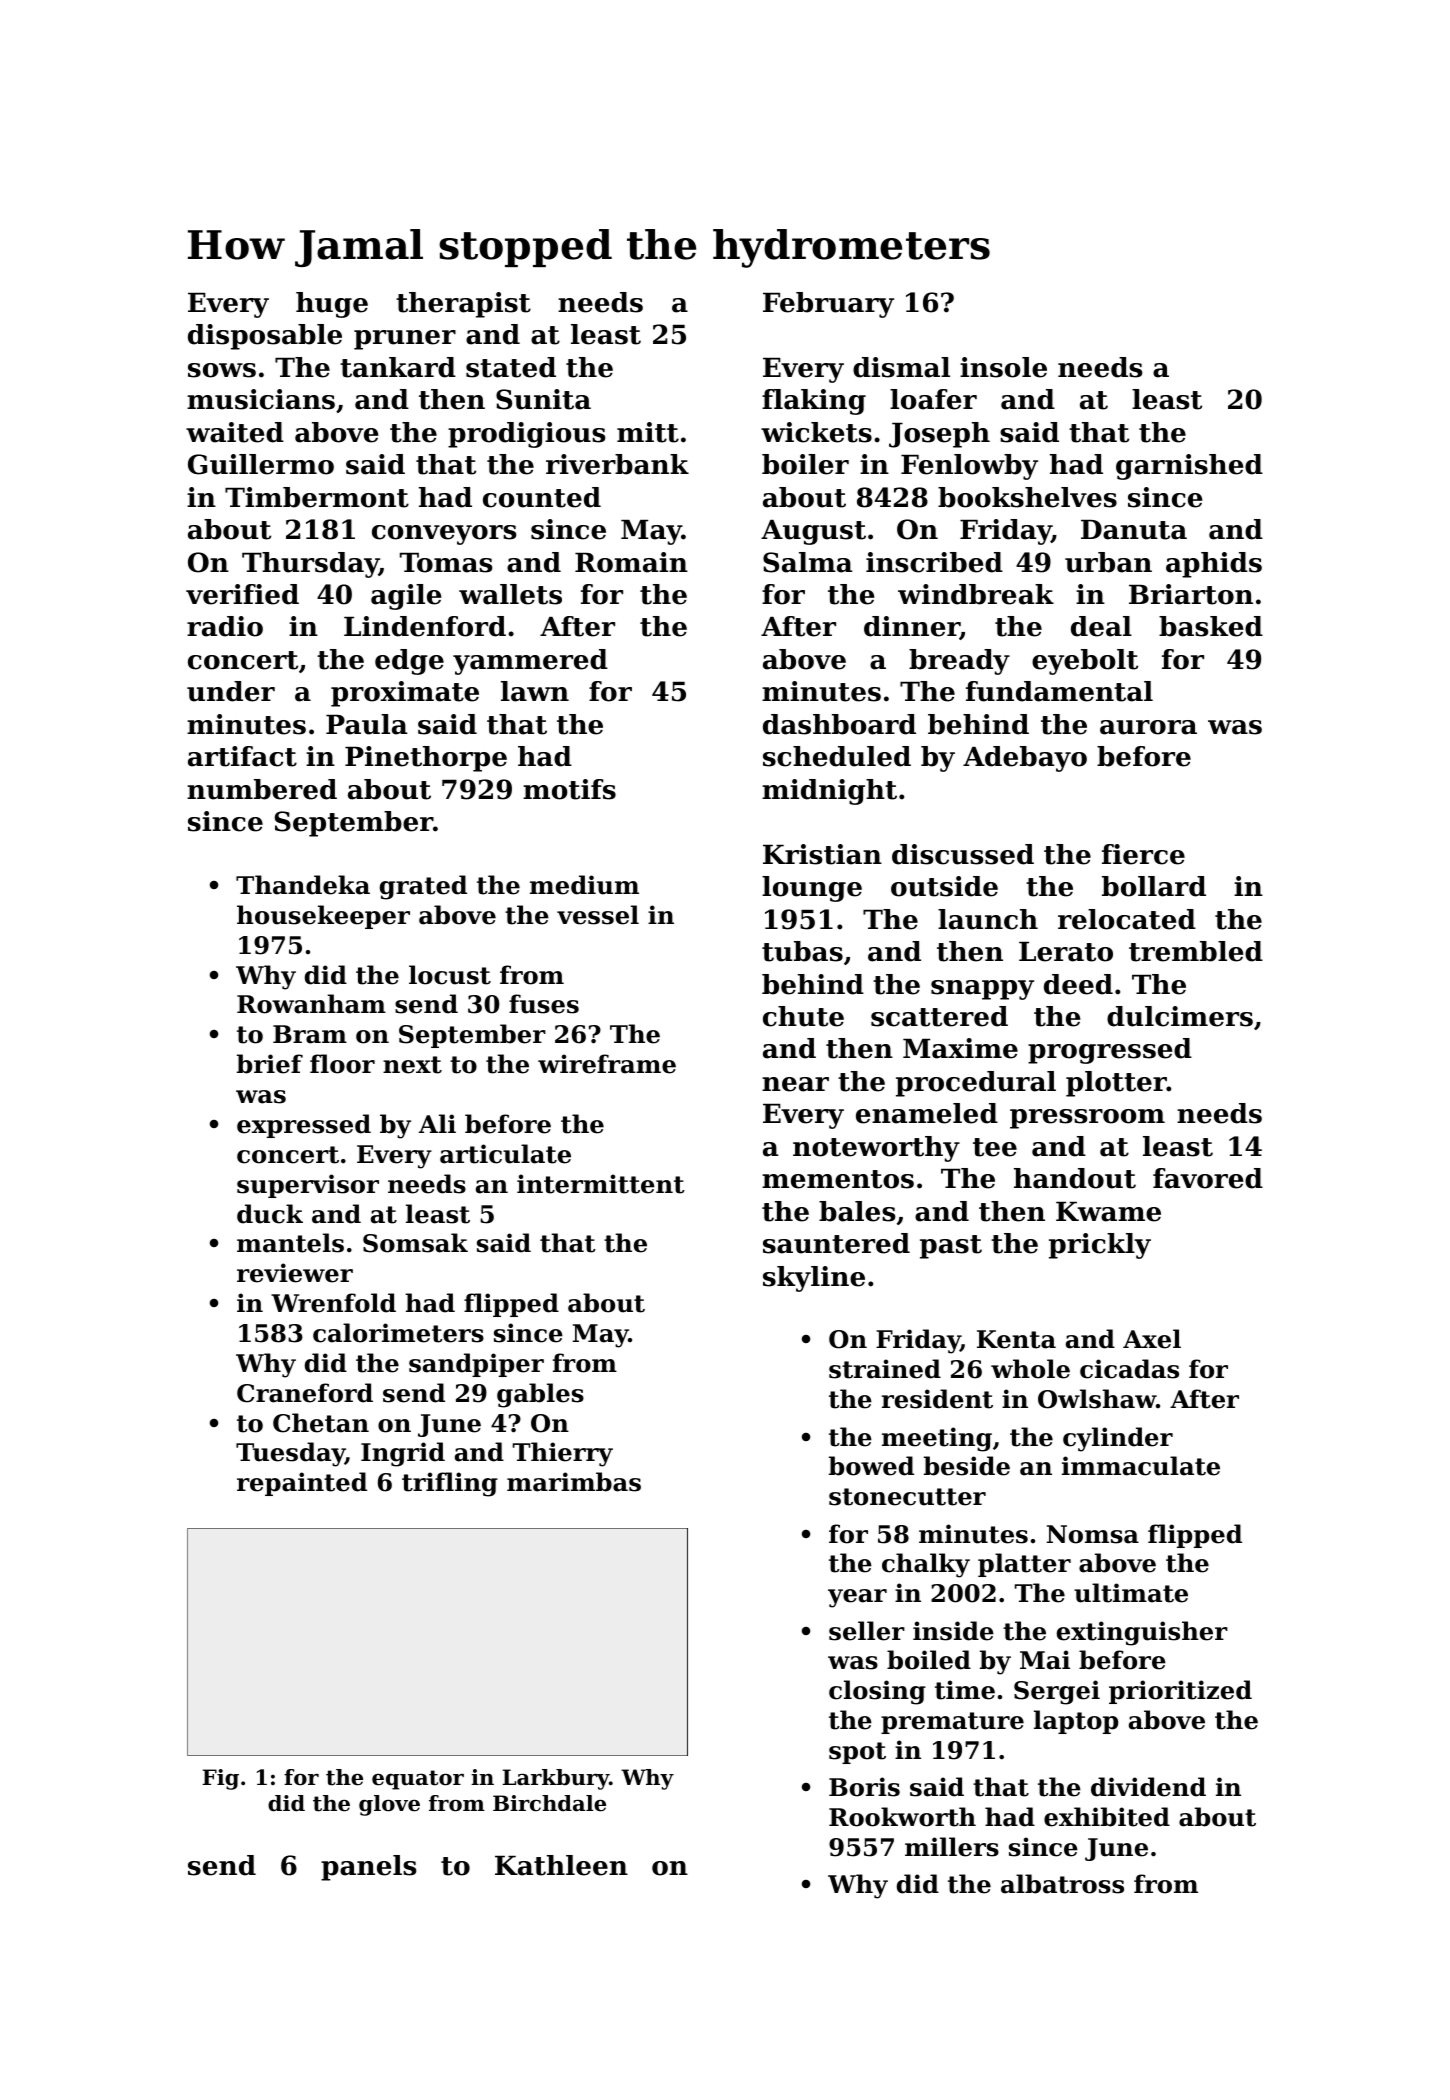 The height and width of the screenshot is (2100, 1450). What do you see at coordinates (1003, 367) in the screenshot?
I see `insole` at bounding box center [1003, 367].
